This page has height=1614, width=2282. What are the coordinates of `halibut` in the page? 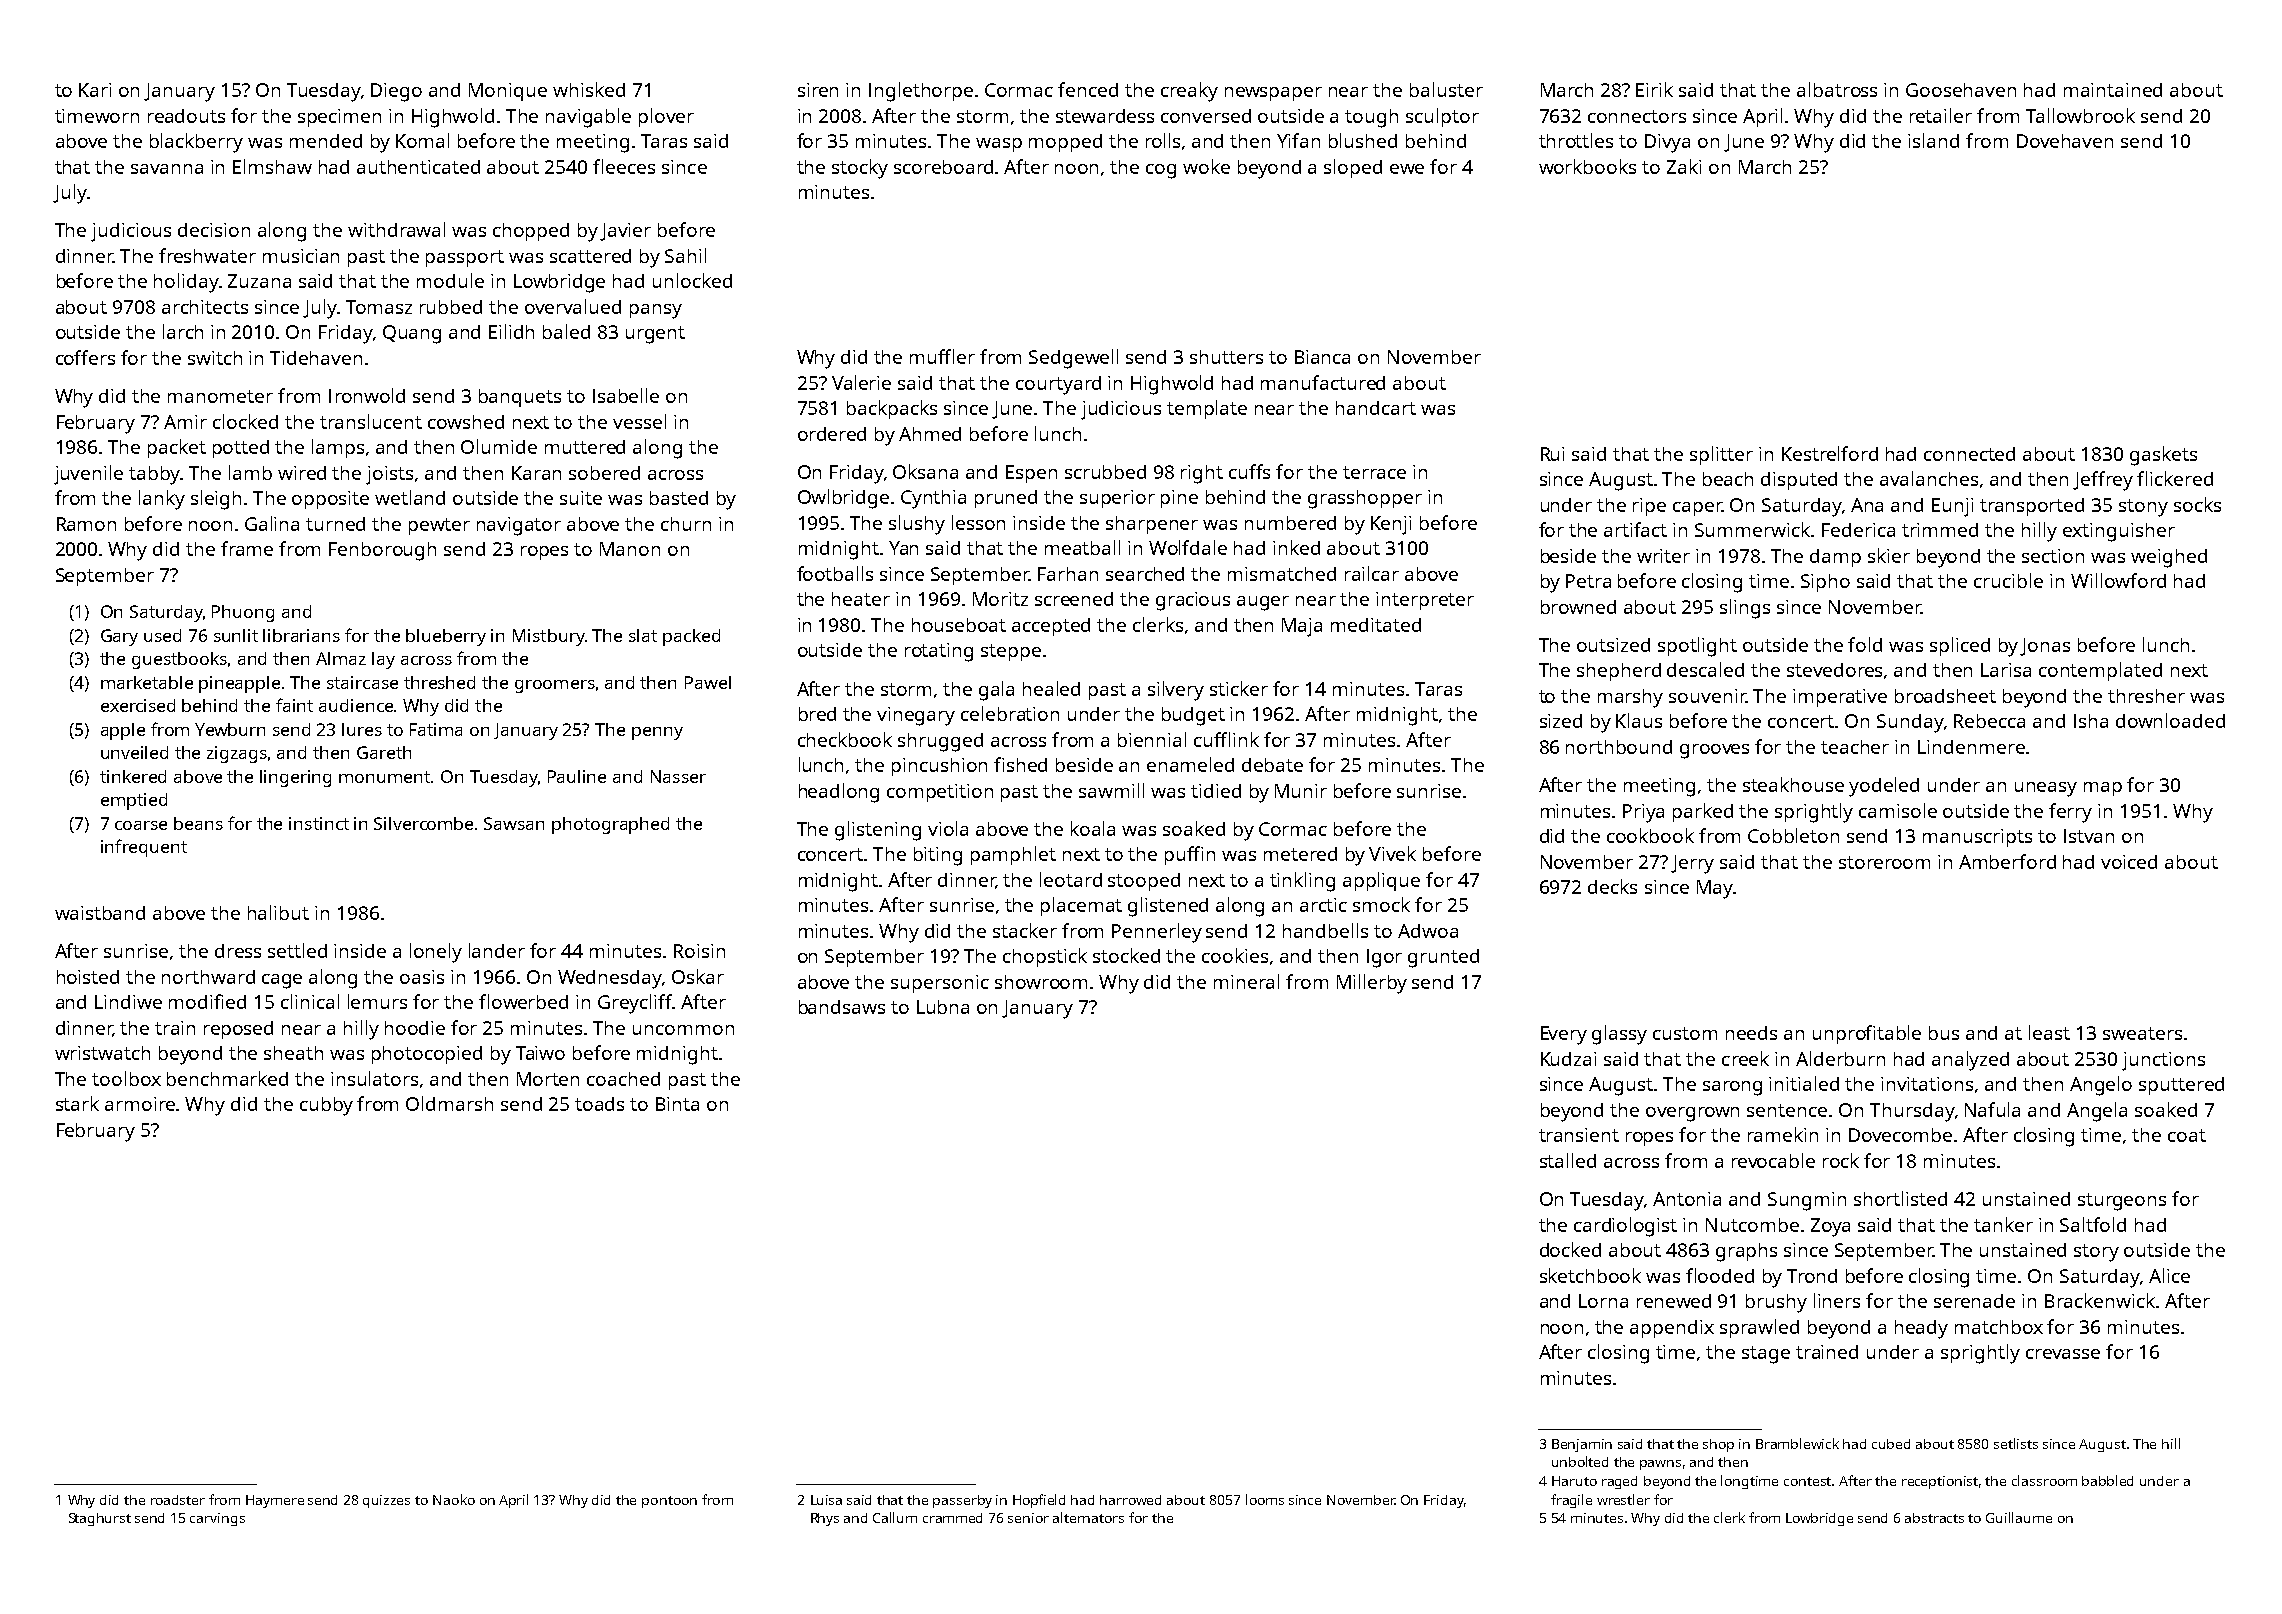 It's located at (278, 912).
